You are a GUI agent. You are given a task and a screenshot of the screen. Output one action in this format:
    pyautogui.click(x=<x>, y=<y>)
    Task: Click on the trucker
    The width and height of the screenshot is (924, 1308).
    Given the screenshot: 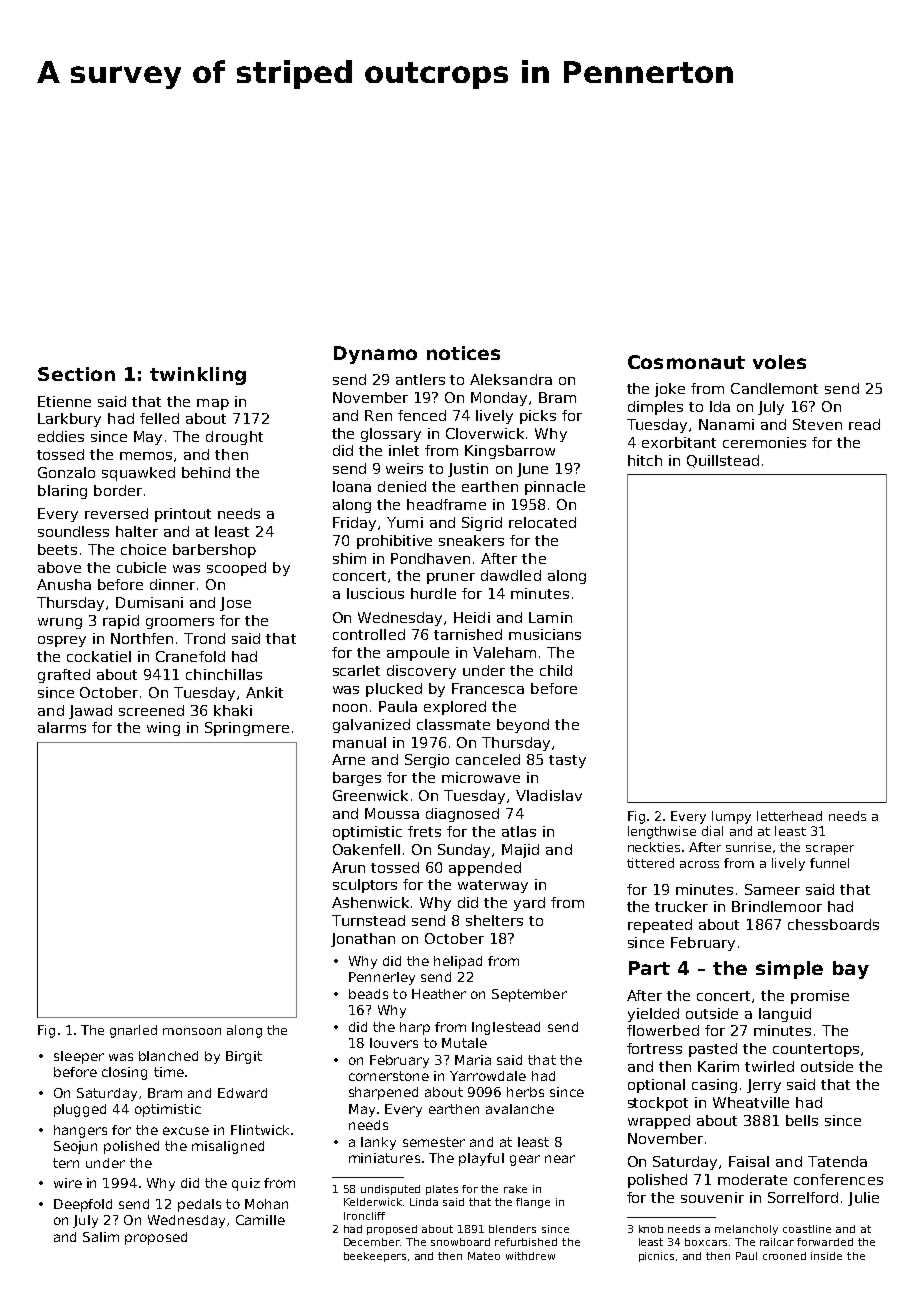 What is the action you would take?
    pyautogui.click(x=681, y=906)
